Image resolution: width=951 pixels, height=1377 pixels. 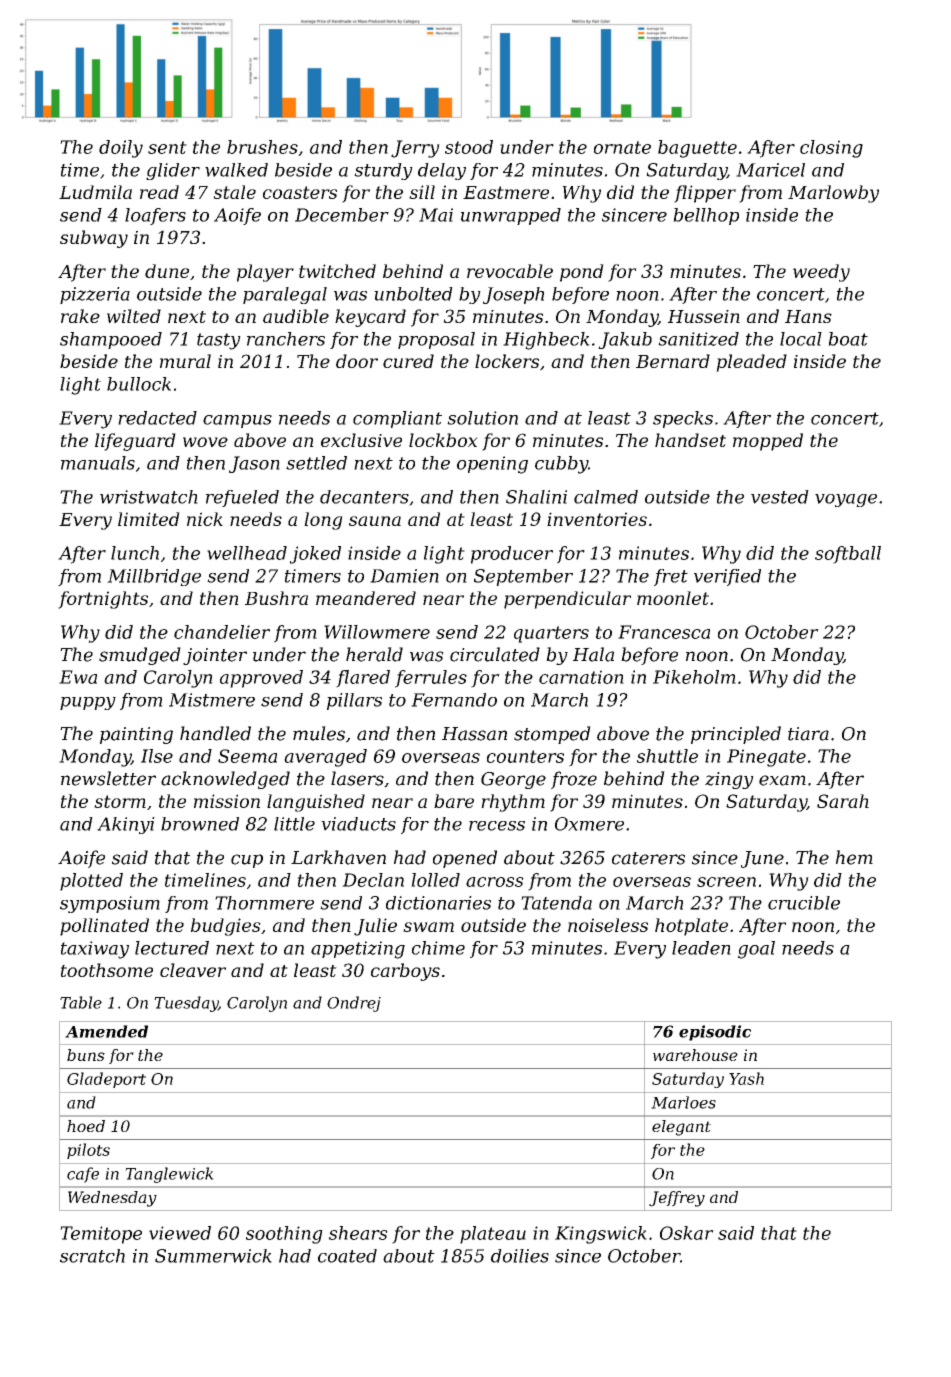 What do you see at coordinates (193, 970) in the screenshot?
I see `cleaver` at bounding box center [193, 970].
